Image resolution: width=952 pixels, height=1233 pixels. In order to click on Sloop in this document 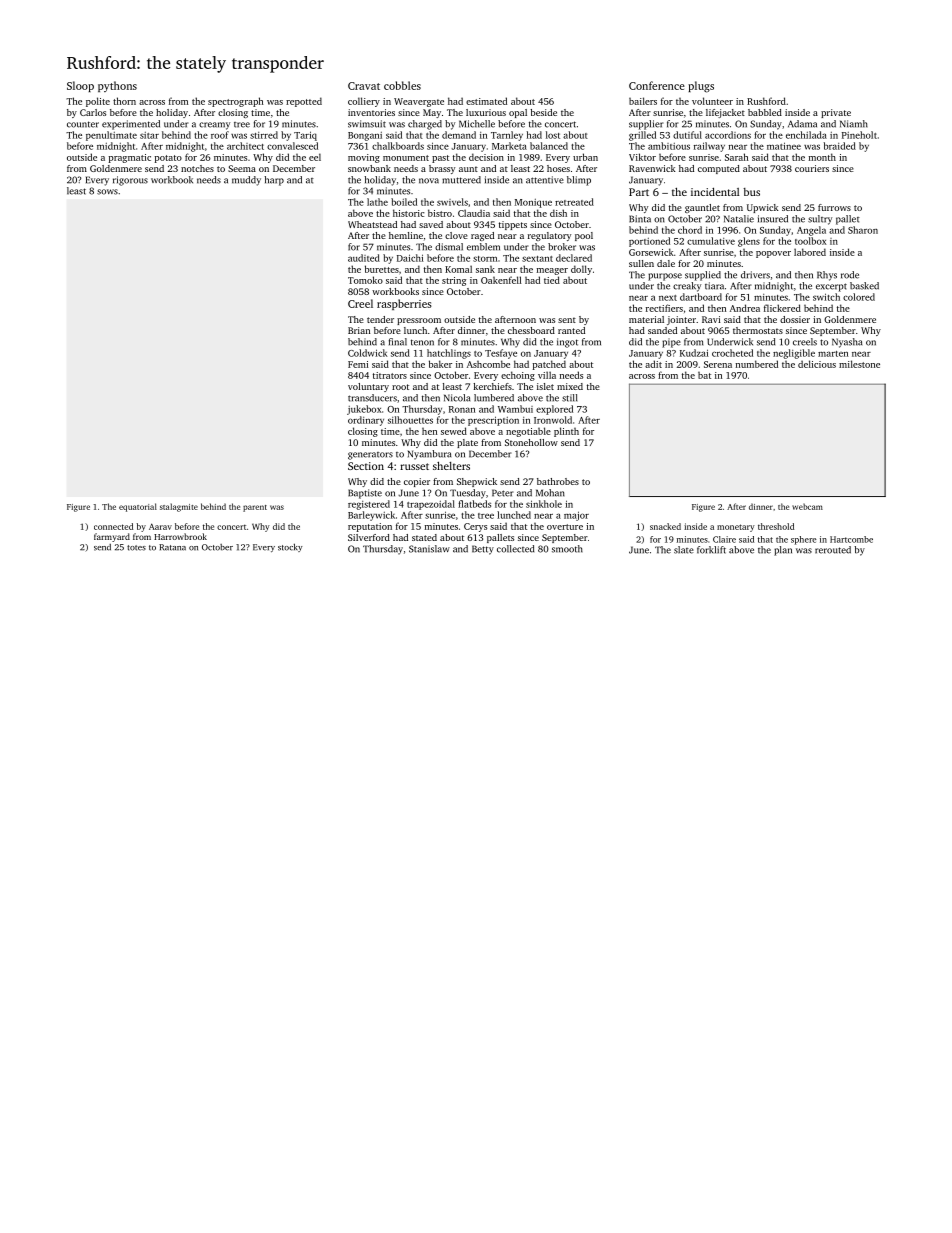, I will do `click(80, 86)`.
